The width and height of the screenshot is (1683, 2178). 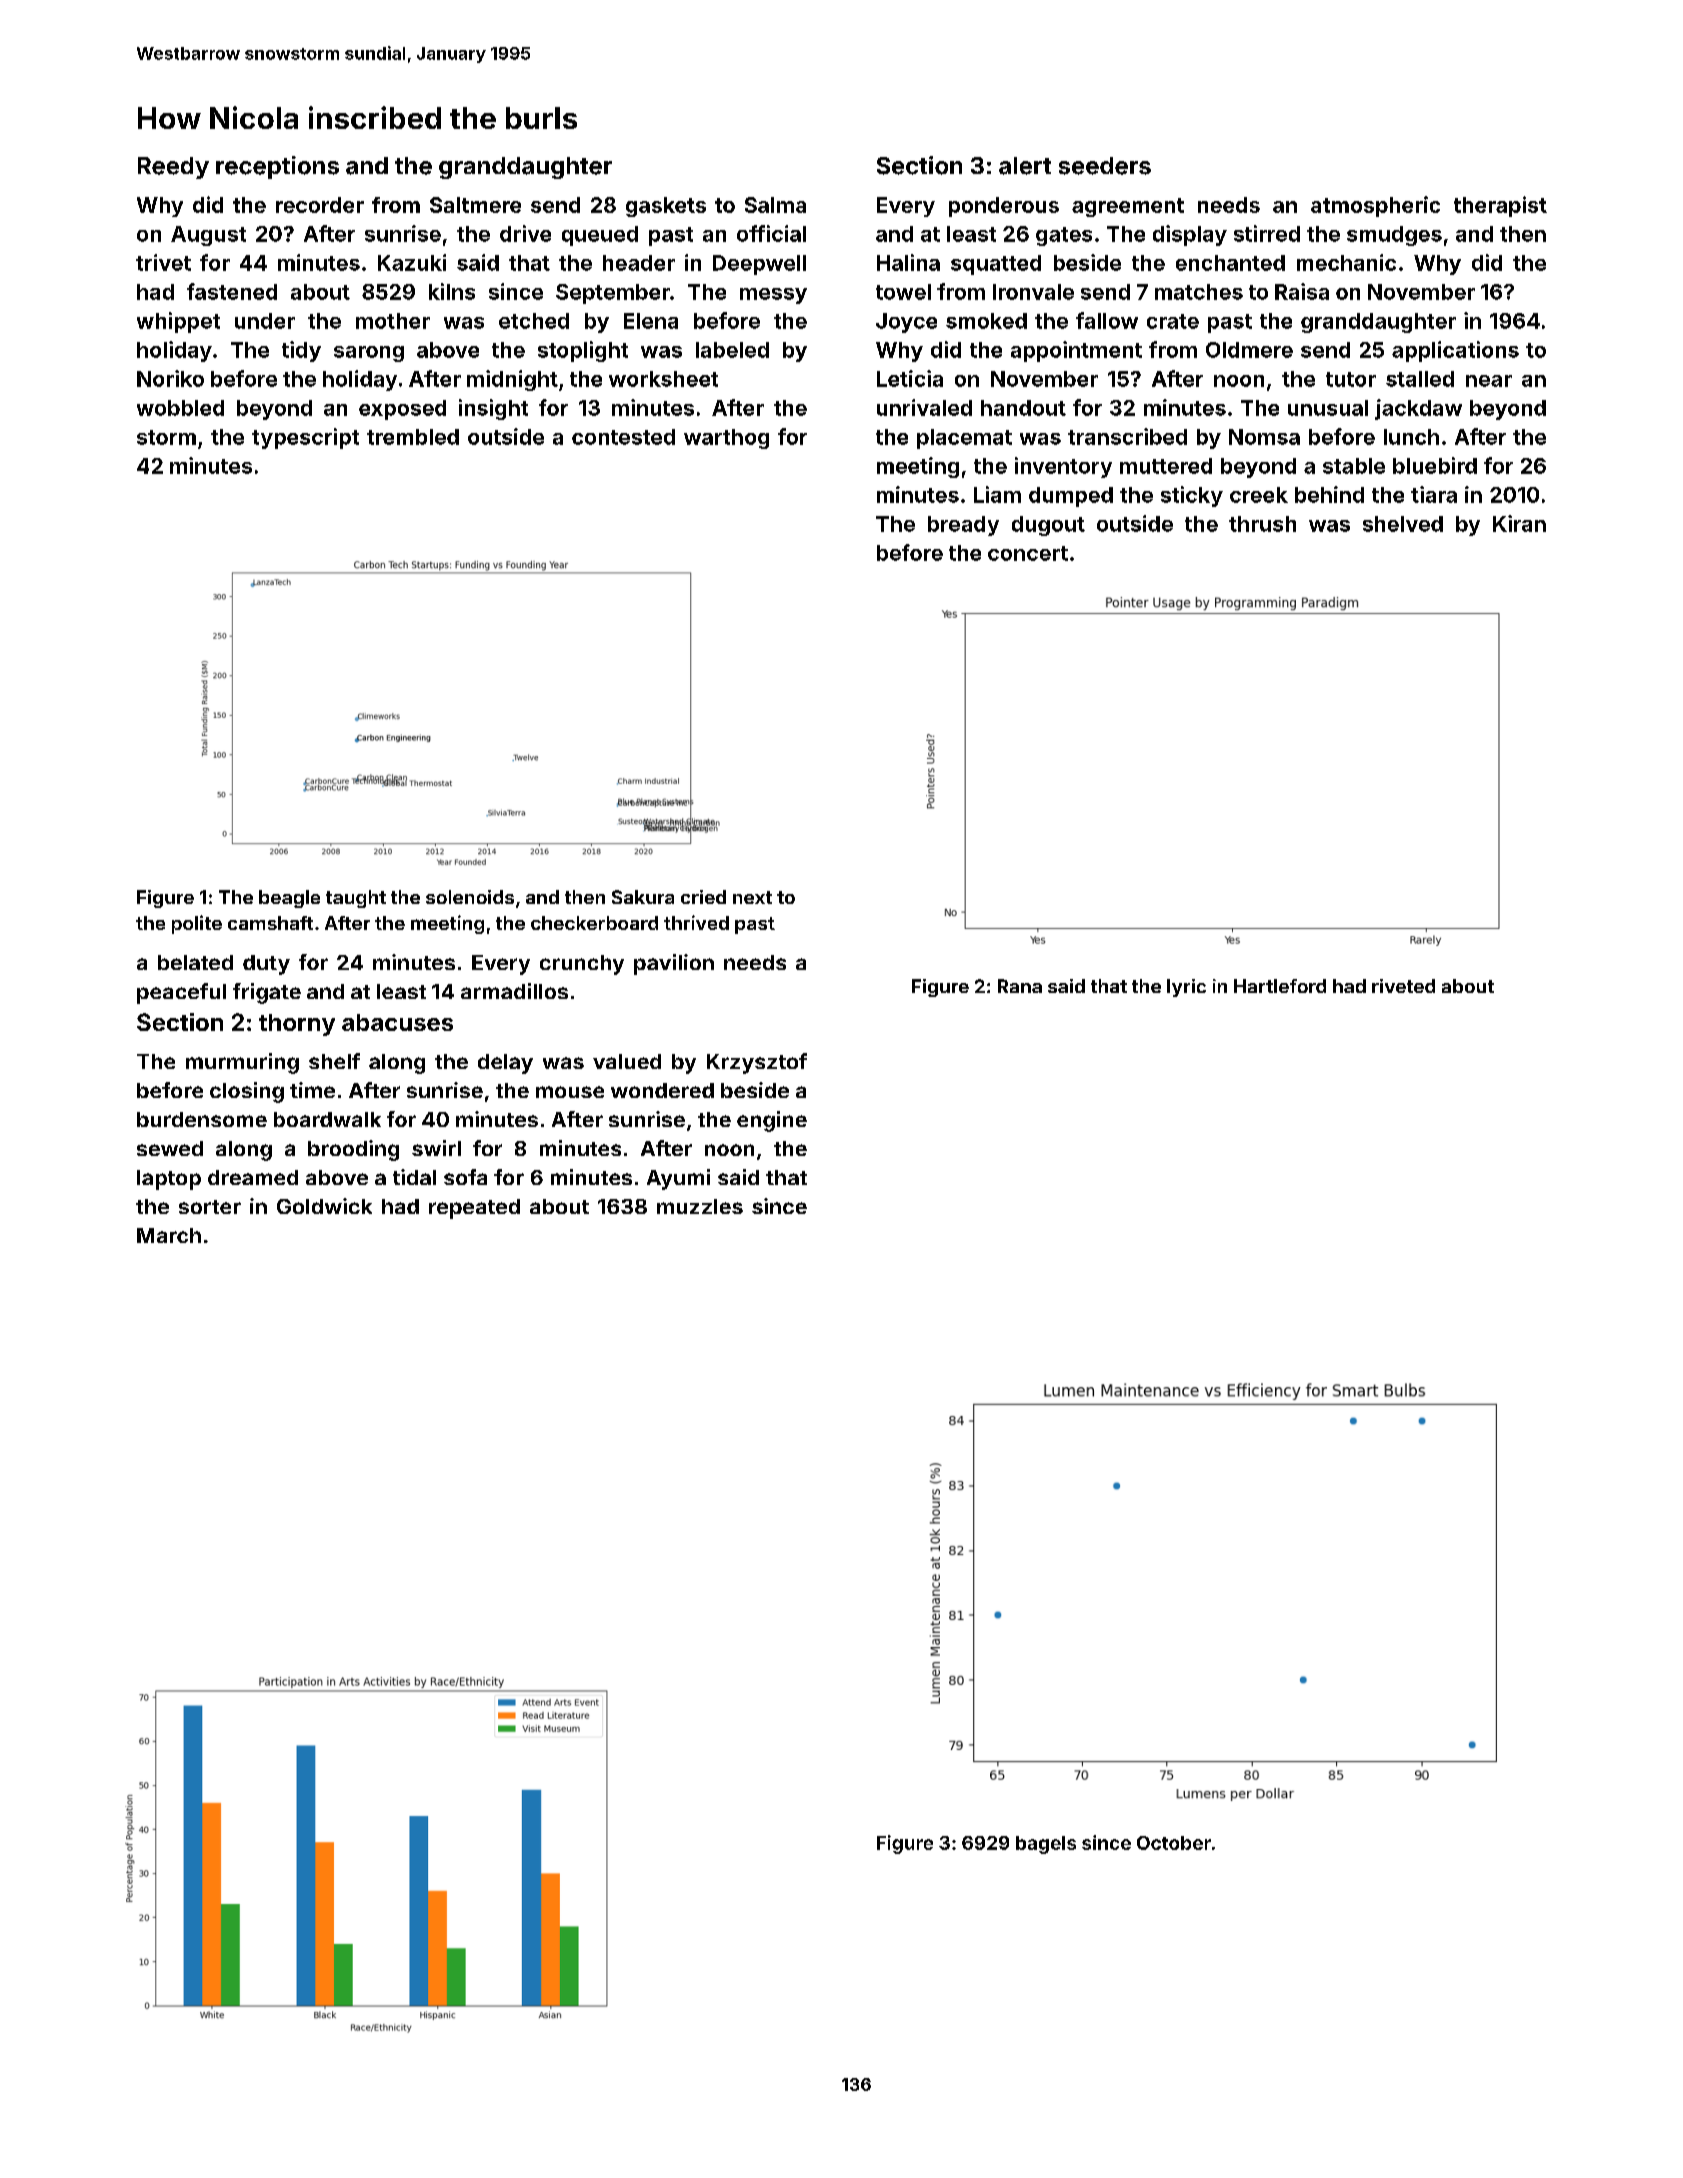 What do you see at coordinates (1046, 1845) in the screenshot?
I see `bagels` at bounding box center [1046, 1845].
